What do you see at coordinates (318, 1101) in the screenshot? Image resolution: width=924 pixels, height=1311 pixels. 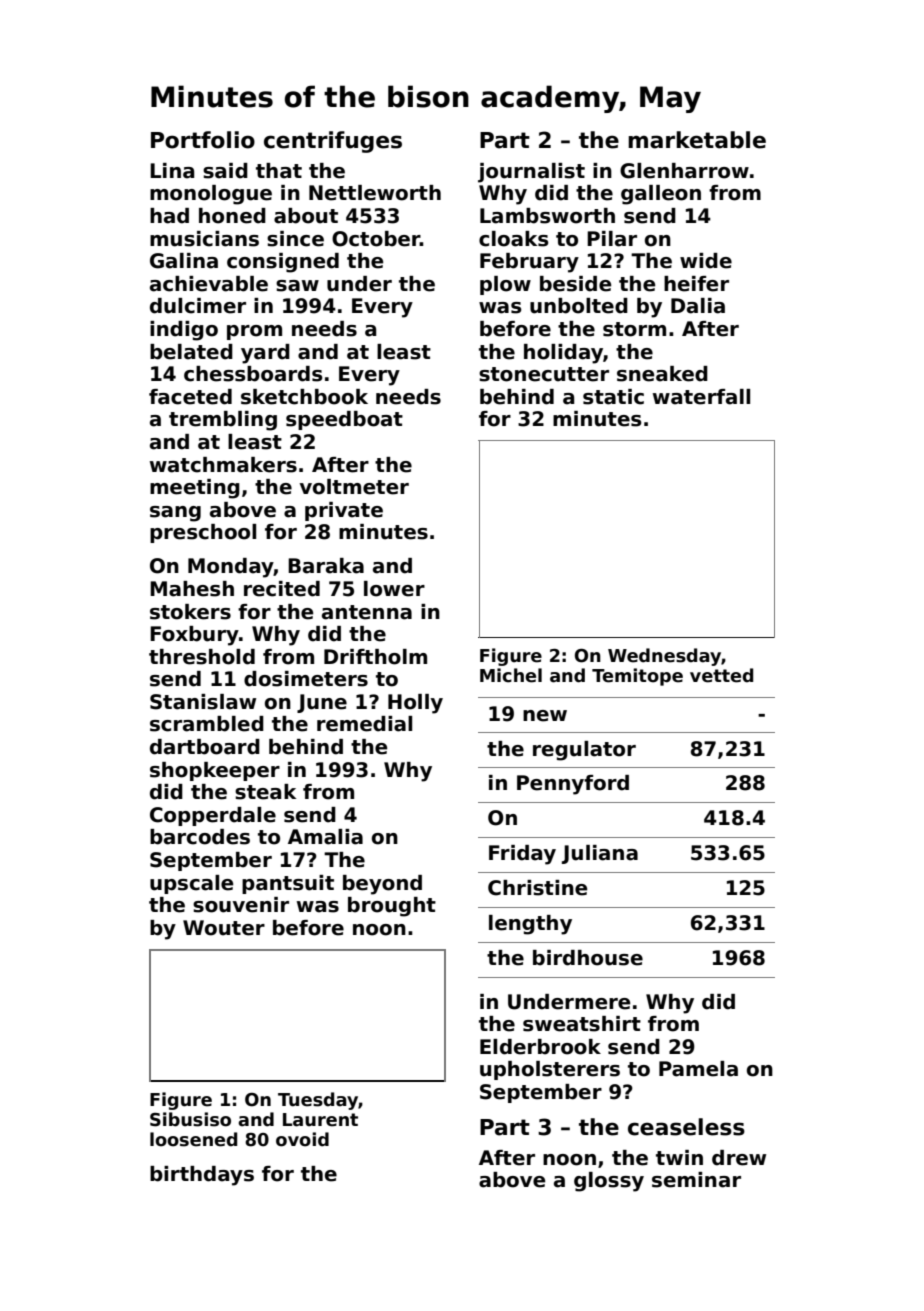 I see `Tuesday` at bounding box center [318, 1101].
